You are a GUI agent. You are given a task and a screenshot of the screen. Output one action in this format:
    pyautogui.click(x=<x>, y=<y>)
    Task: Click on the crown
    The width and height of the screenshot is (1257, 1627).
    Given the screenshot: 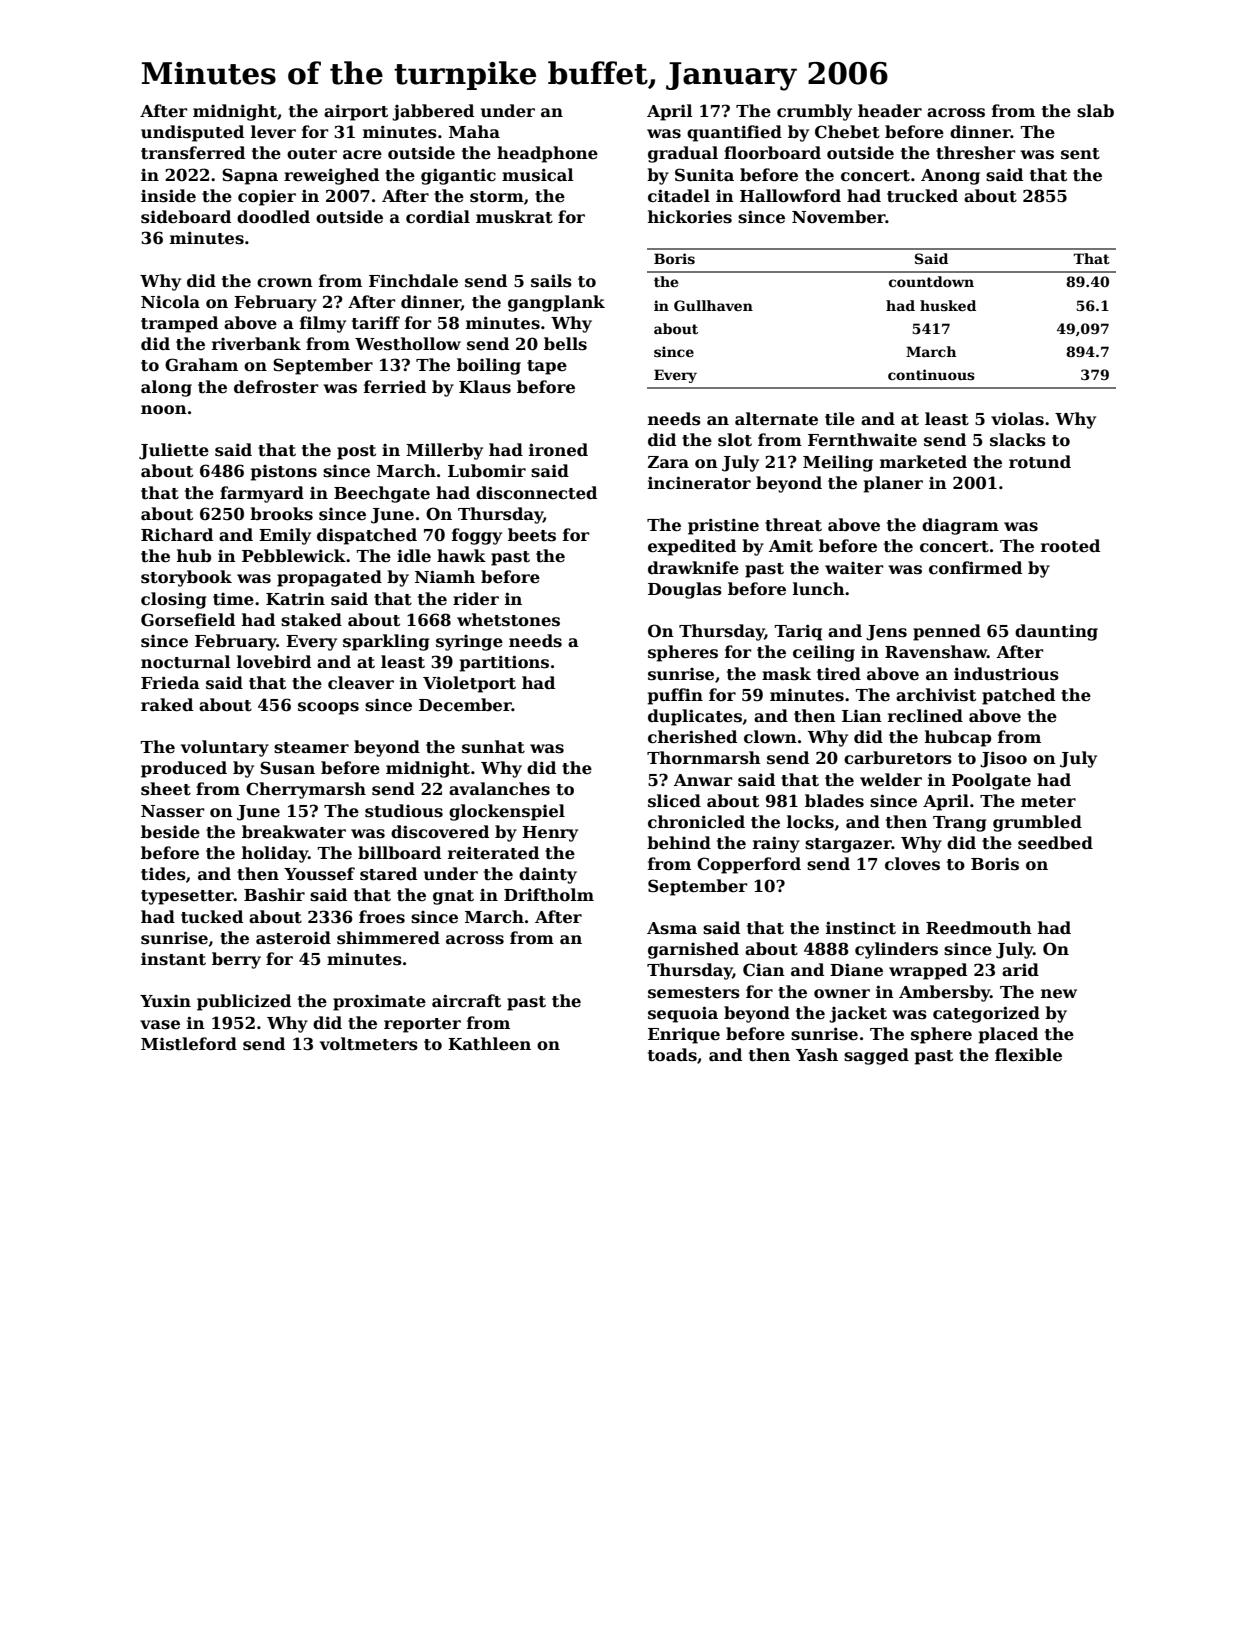 What is the action you would take?
    pyautogui.click(x=285, y=283)
